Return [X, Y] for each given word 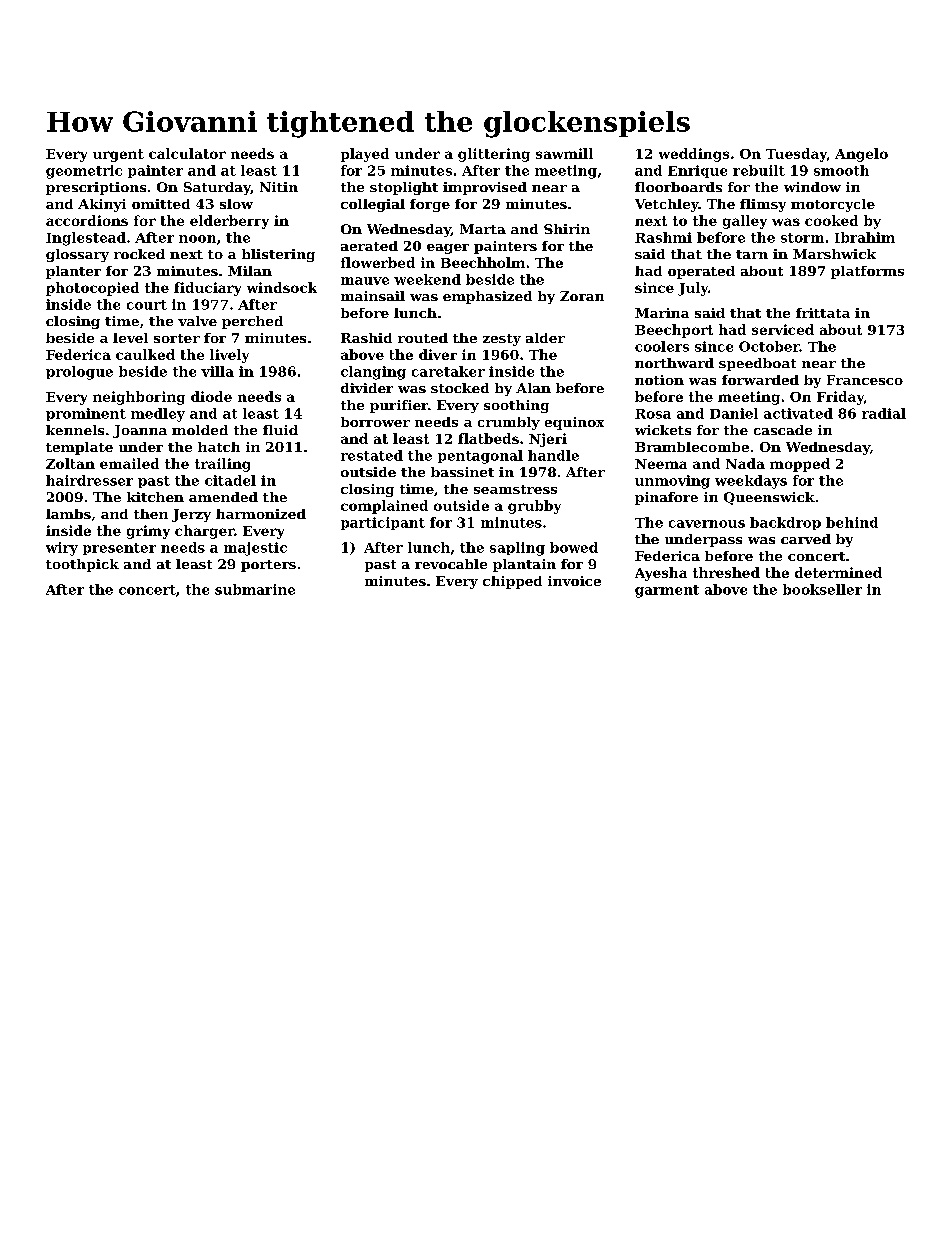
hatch [219, 447]
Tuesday [796, 155]
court [147, 305]
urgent [118, 155]
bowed [574, 547]
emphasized [487, 297]
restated [372, 455]
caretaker [448, 371]
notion [659, 380]
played [365, 155]
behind [852, 522]
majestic [255, 549]
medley [158, 415]
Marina [662, 313]
